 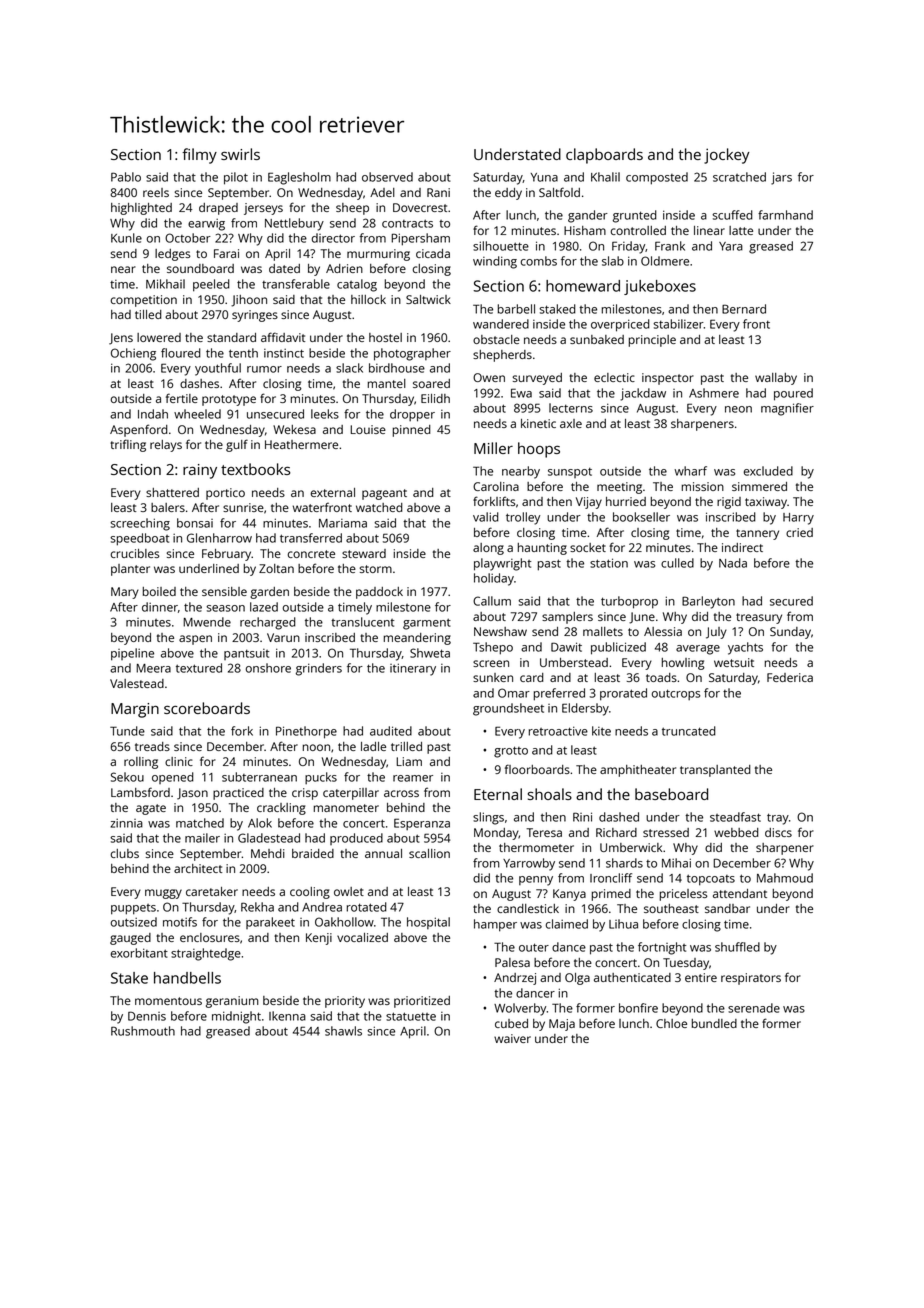 I want to click on eddy, so click(x=508, y=194).
